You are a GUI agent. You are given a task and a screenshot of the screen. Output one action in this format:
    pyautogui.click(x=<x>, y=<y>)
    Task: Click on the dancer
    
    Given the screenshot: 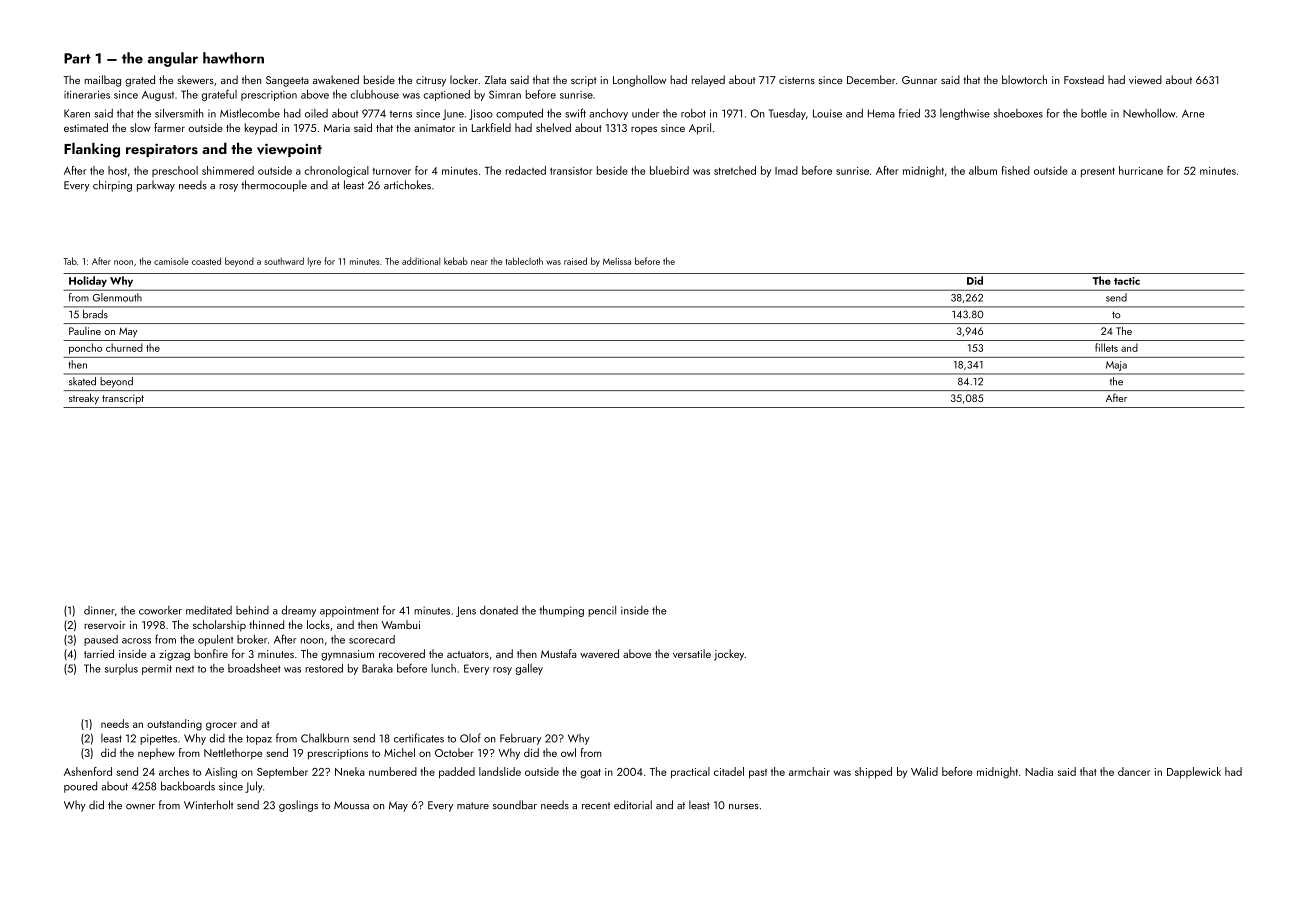 What is the action you would take?
    pyautogui.click(x=1134, y=771)
